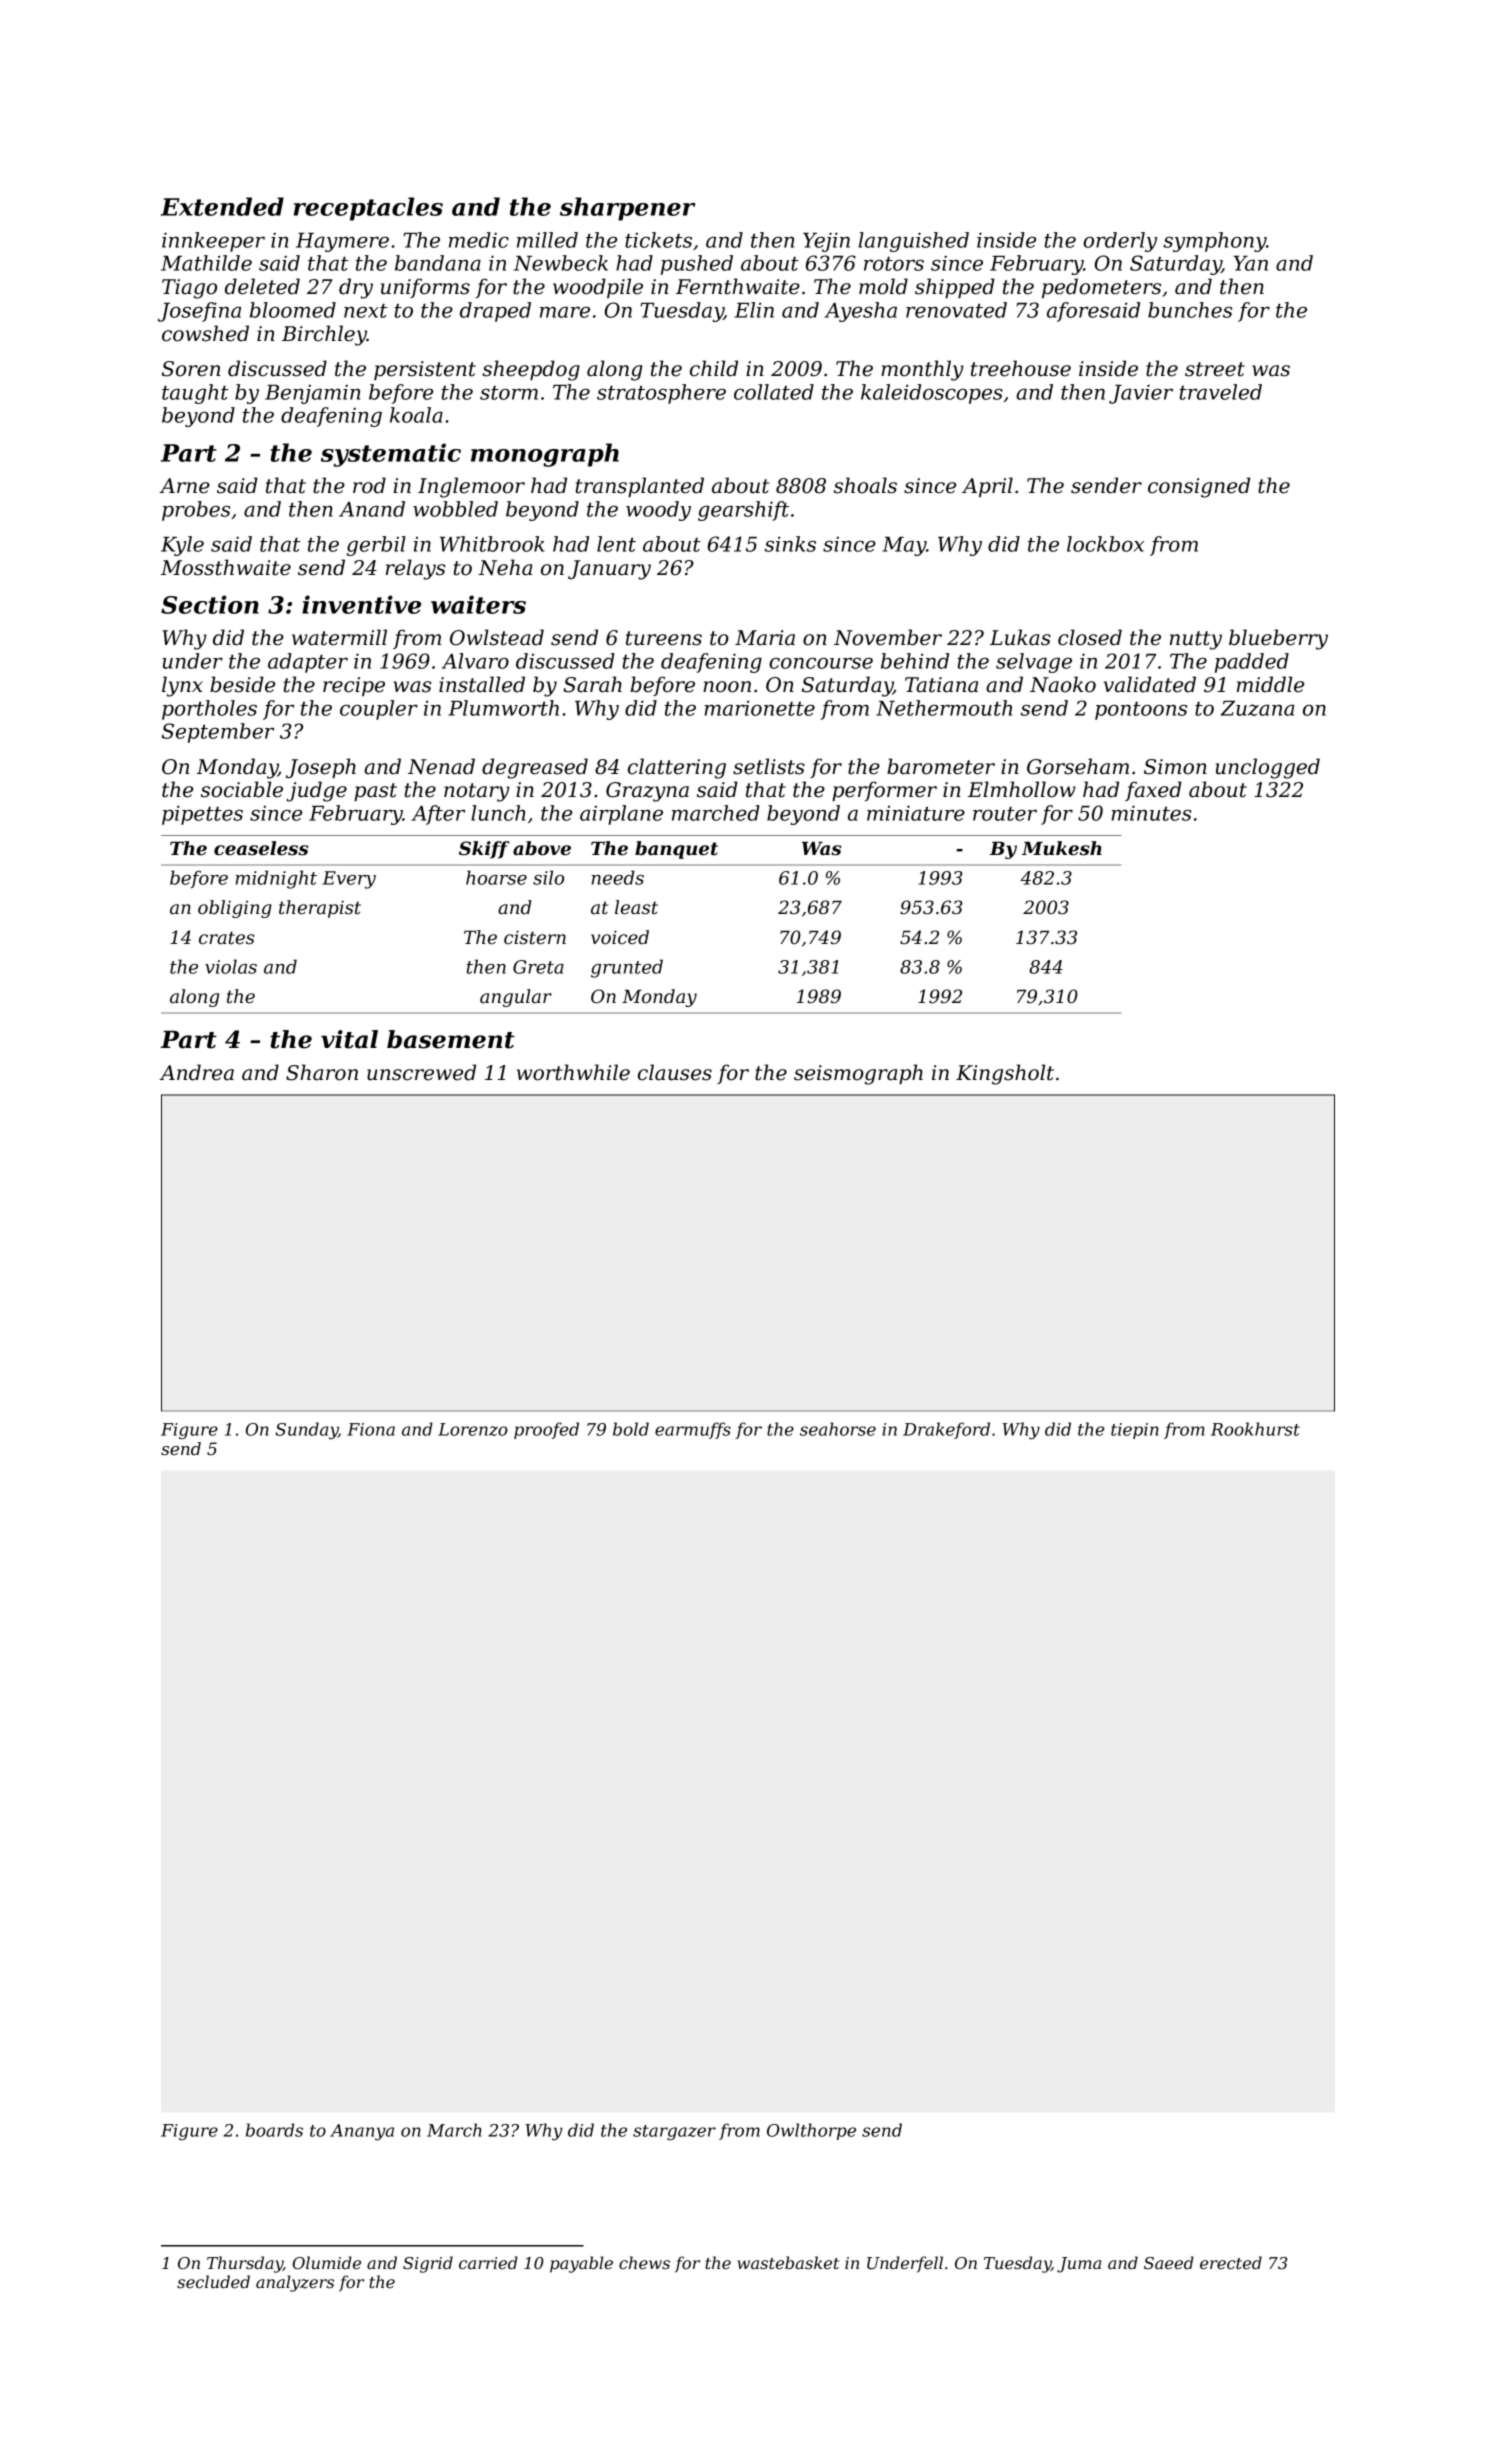  Describe the element at coordinates (1214, 242) in the screenshot. I see `symphony` at that location.
